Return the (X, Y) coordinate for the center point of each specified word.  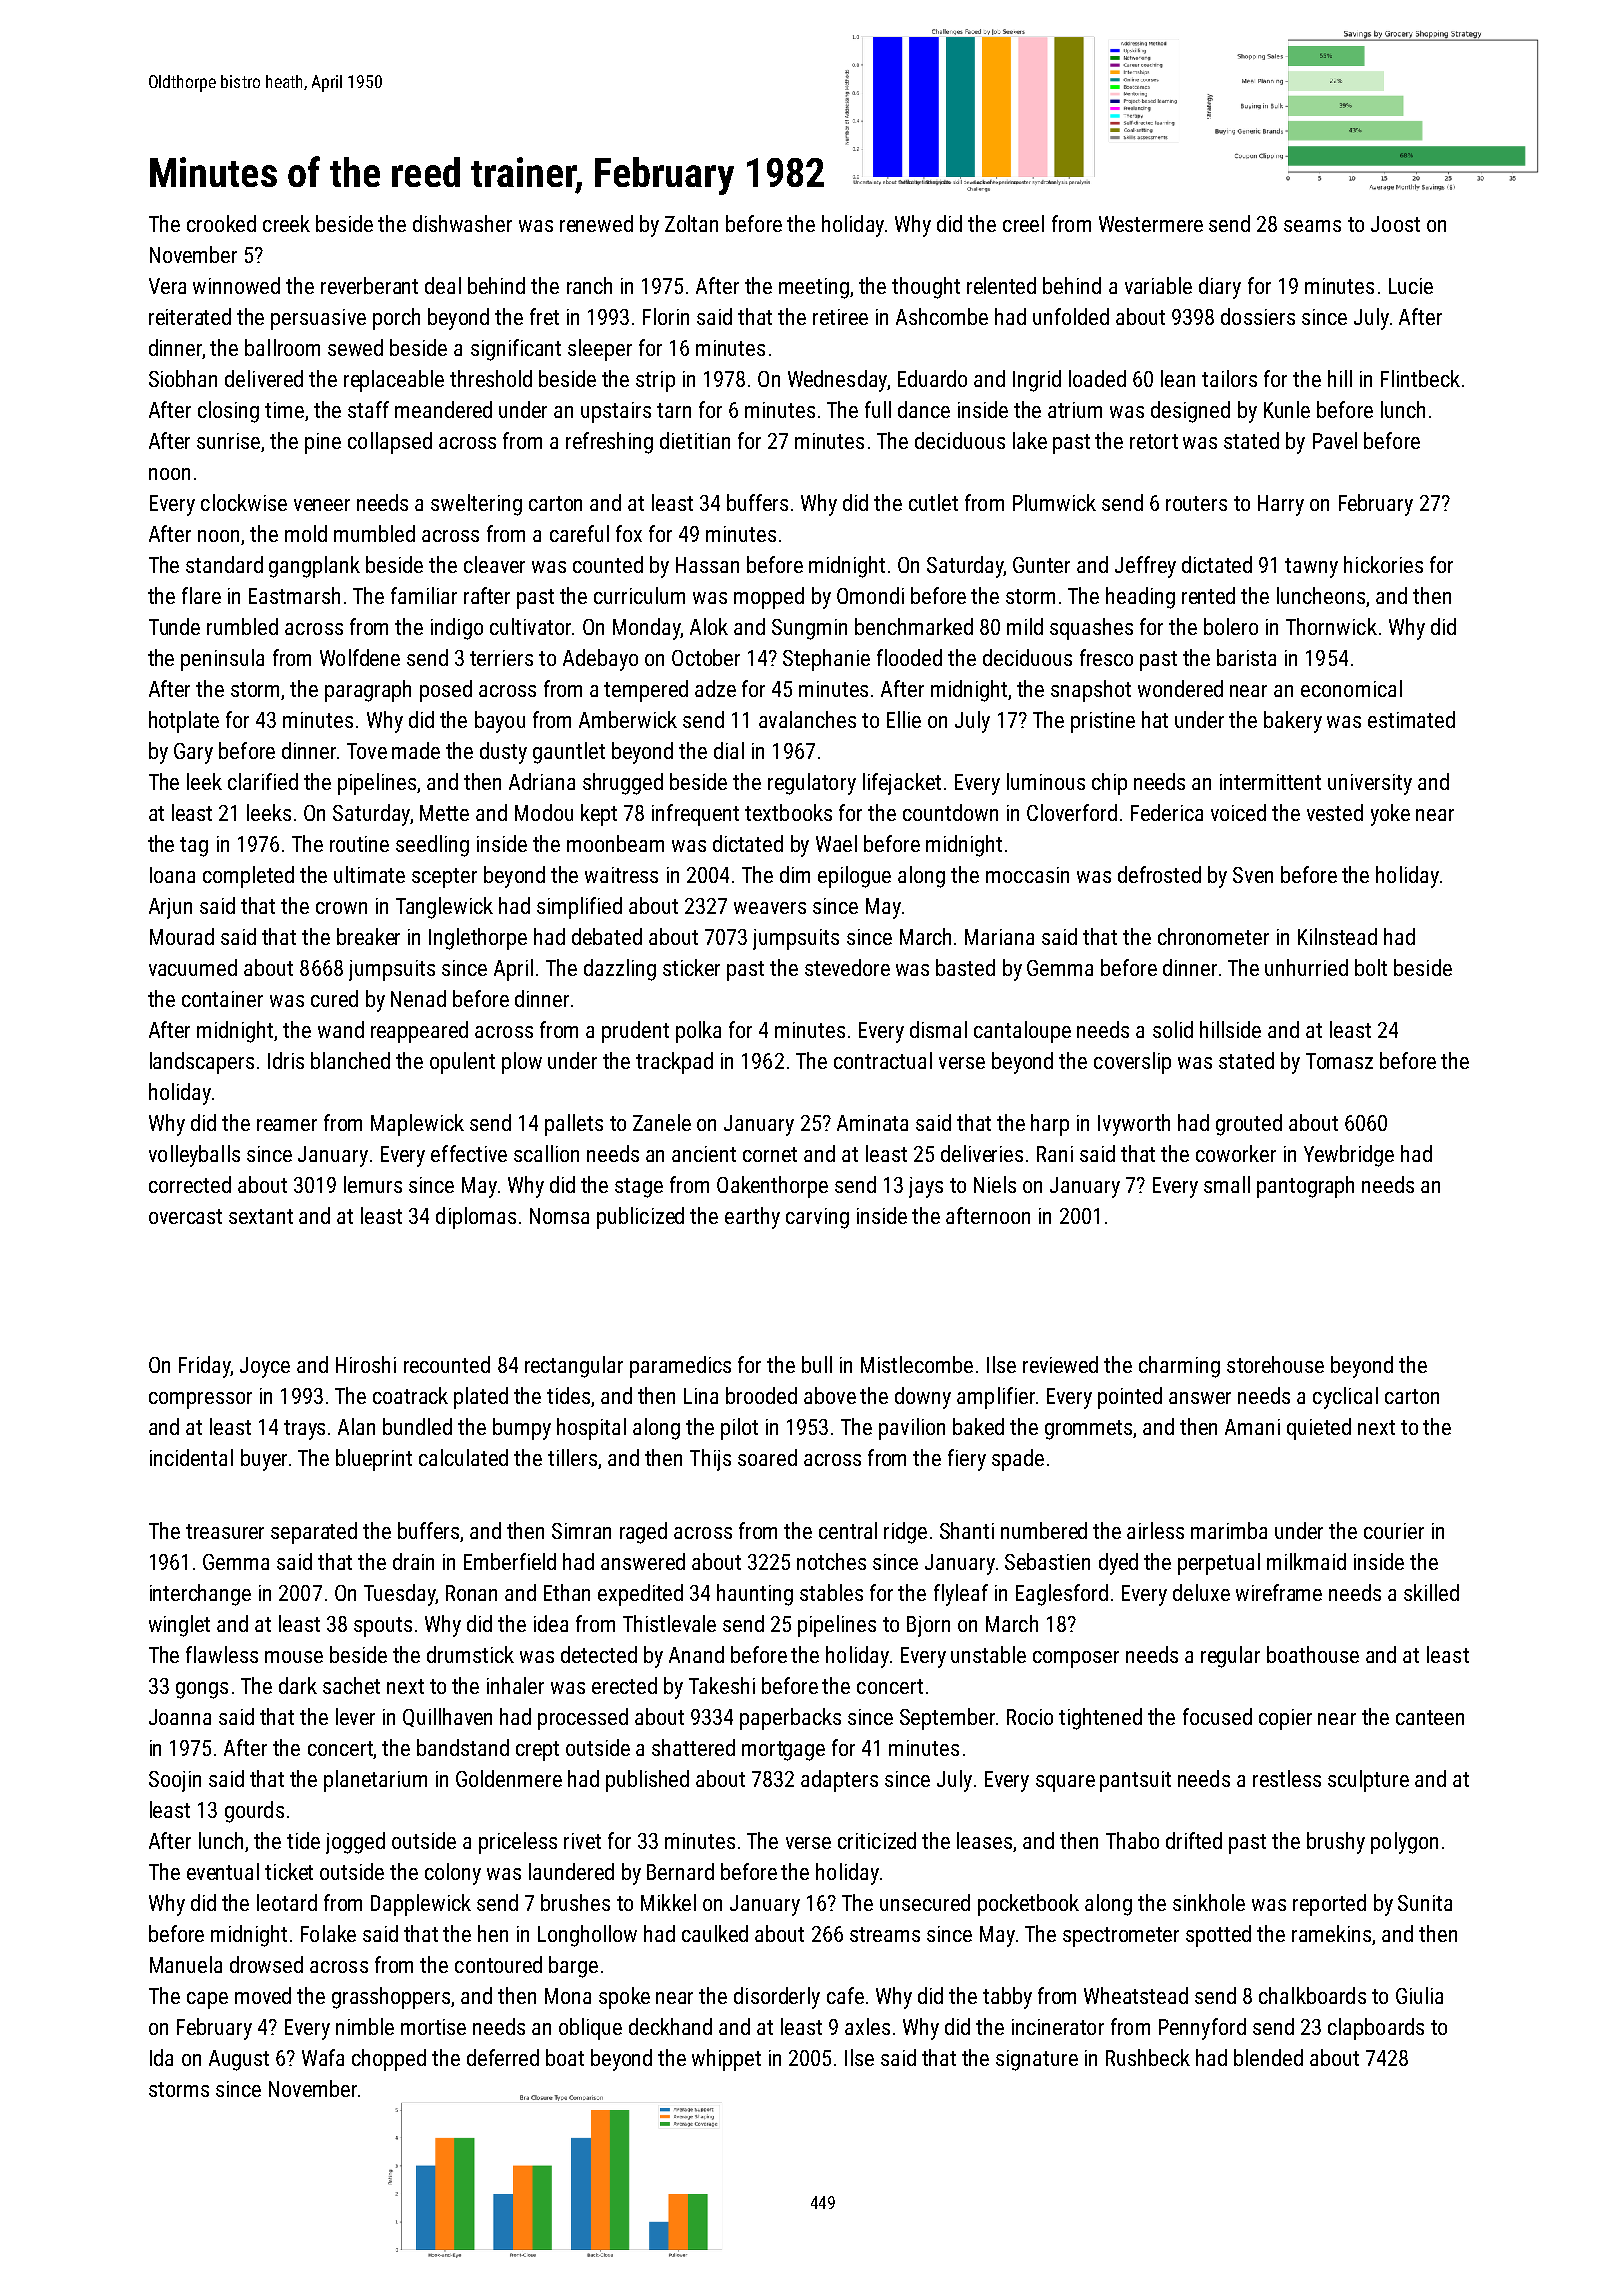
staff (368, 409)
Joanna (180, 1717)
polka (698, 1032)
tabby (1007, 1998)
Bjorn (928, 1626)
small (1227, 1184)
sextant (261, 1216)
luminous (1046, 781)
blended (1268, 2057)
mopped (769, 598)
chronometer (1213, 936)
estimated (1411, 719)
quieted (1319, 1429)
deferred (503, 2057)
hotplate (184, 722)
